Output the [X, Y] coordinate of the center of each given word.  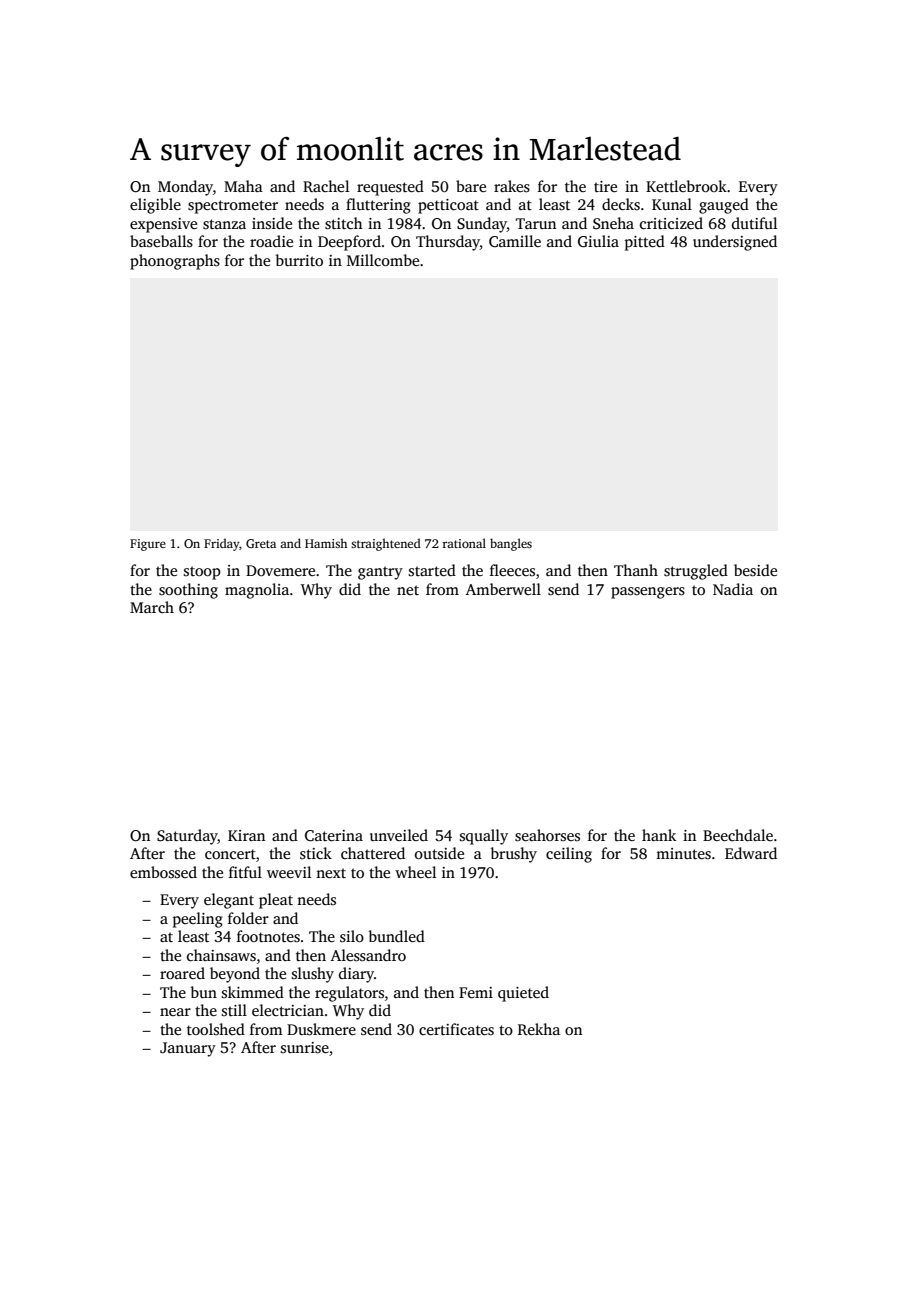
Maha [243, 186]
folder [248, 918]
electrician [288, 1010]
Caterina [334, 836]
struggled [696, 572]
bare [471, 186]
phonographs [175, 262]
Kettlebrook [686, 186]
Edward [751, 853]
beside [755, 570]
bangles [511, 544]
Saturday [187, 837]
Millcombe [383, 260]
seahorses [547, 835]
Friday [221, 544]
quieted [523, 994]
